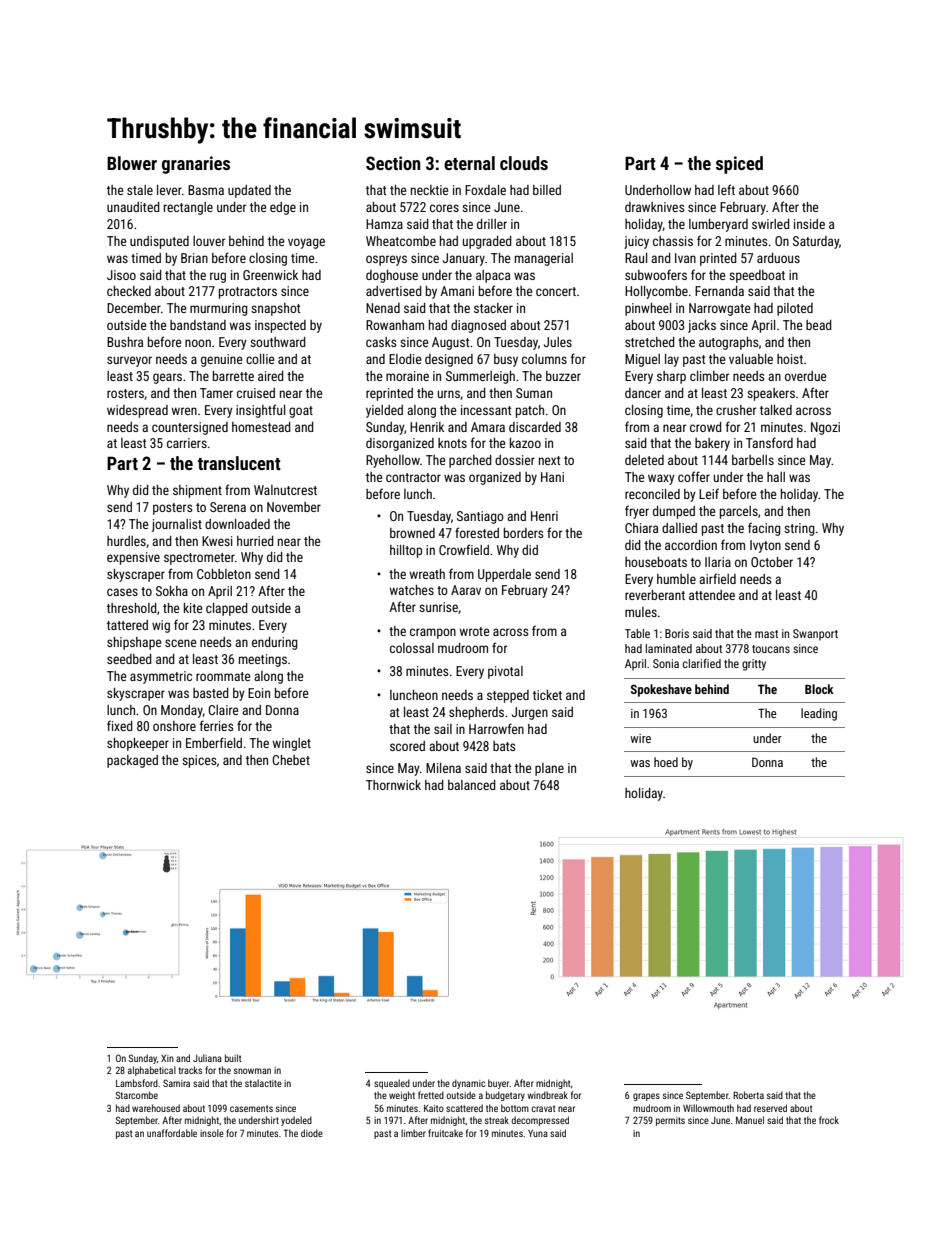 This screenshot has width=952, height=1233. I want to click on talked, so click(776, 410).
